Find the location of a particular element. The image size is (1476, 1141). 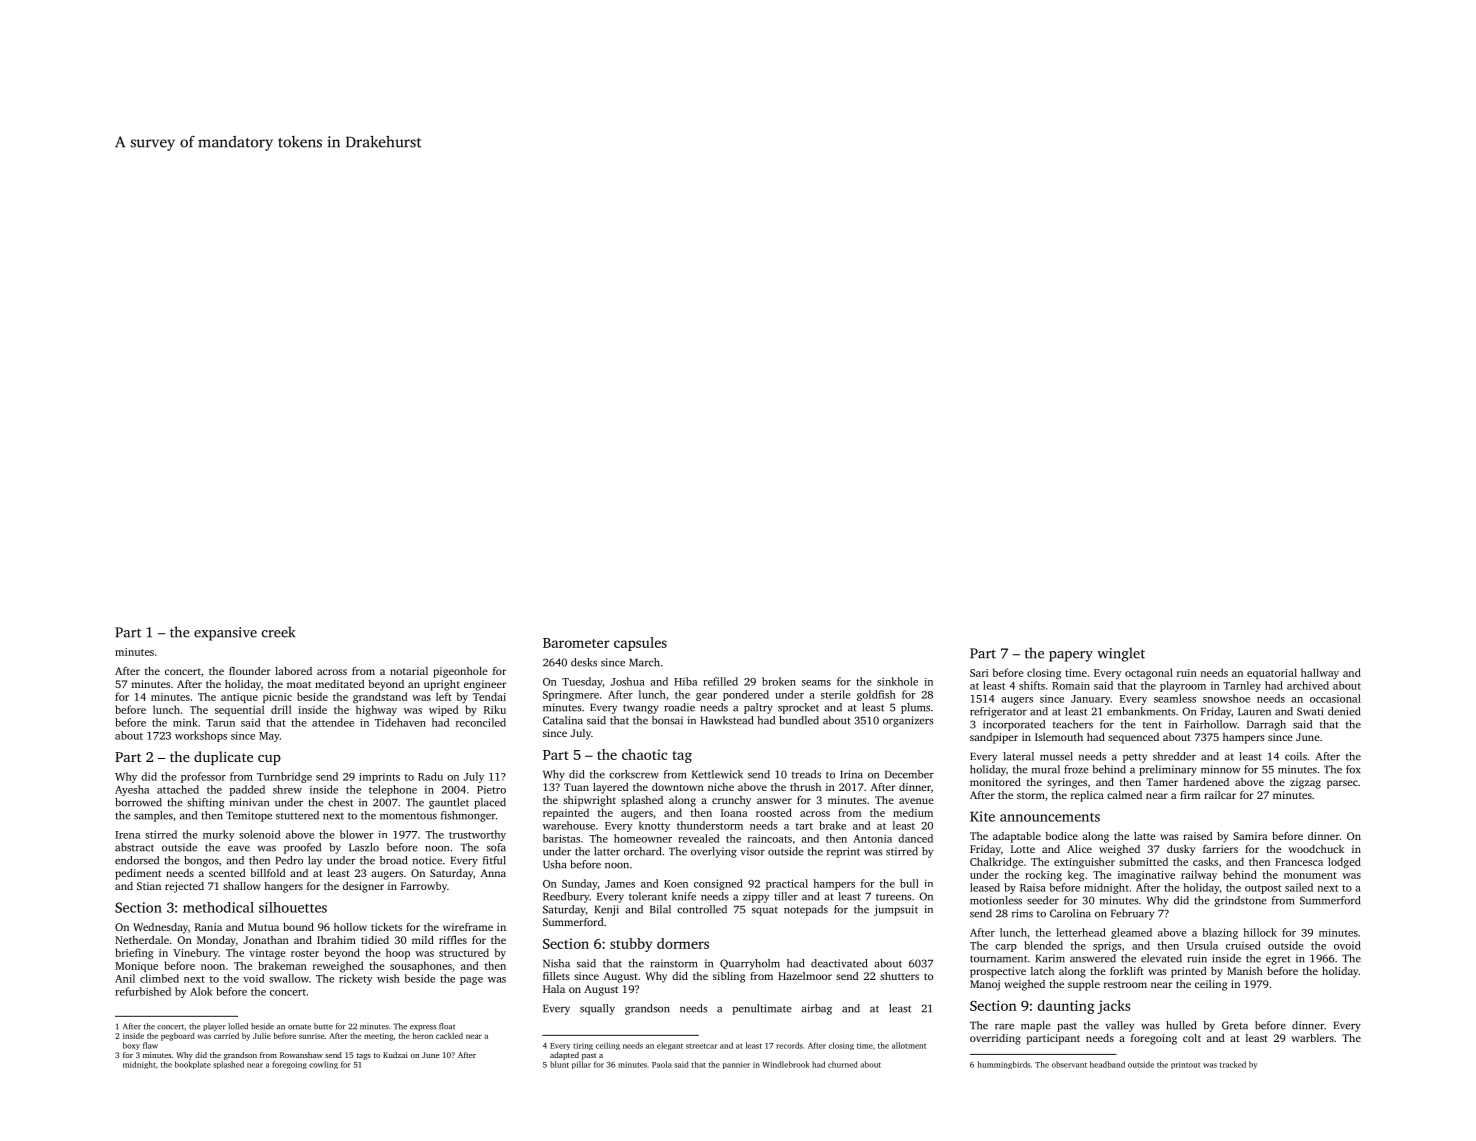

gauntlet is located at coordinates (449, 803).
